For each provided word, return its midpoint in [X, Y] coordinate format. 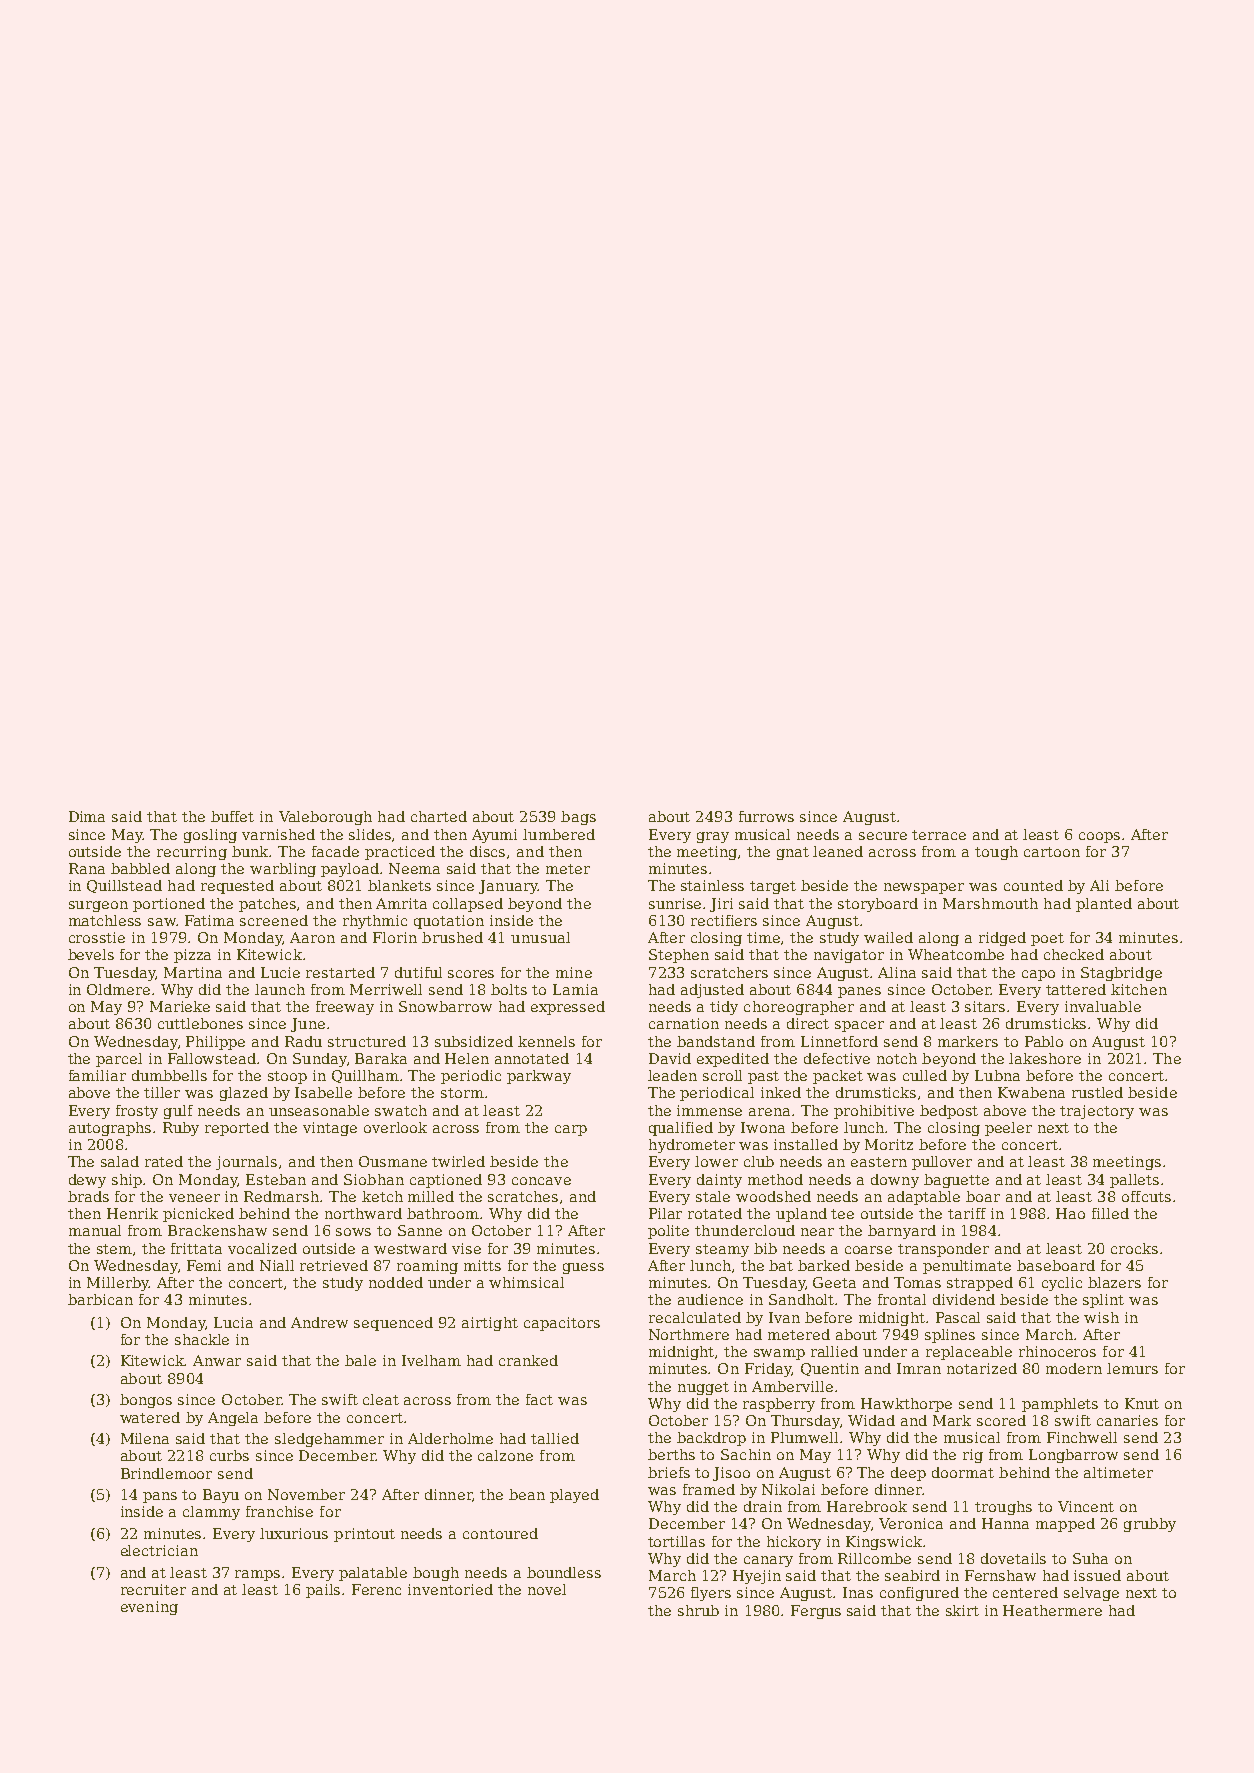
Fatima [209, 920]
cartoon [1052, 852]
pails [323, 1591]
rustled [1097, 1092]
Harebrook [867, 1506]
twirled [458, 1161]
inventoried [450, 1589]
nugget [703, 1388]
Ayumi [494, 836]
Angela [233, 1419]
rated [164, 1161]
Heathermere [1052, 1610]
